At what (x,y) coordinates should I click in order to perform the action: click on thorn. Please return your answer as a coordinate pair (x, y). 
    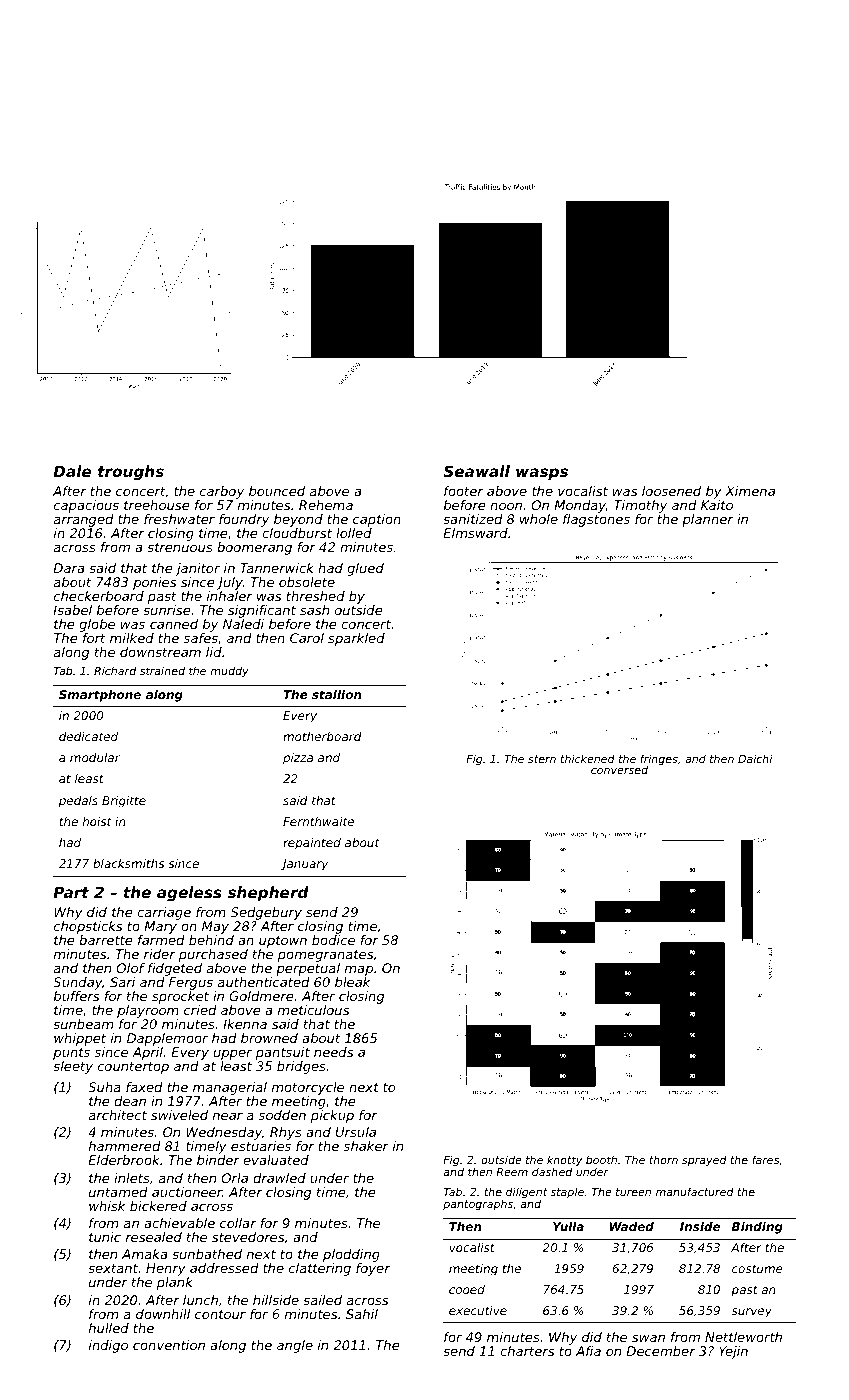
    Looking at the image, I should click on (663, 1159).
